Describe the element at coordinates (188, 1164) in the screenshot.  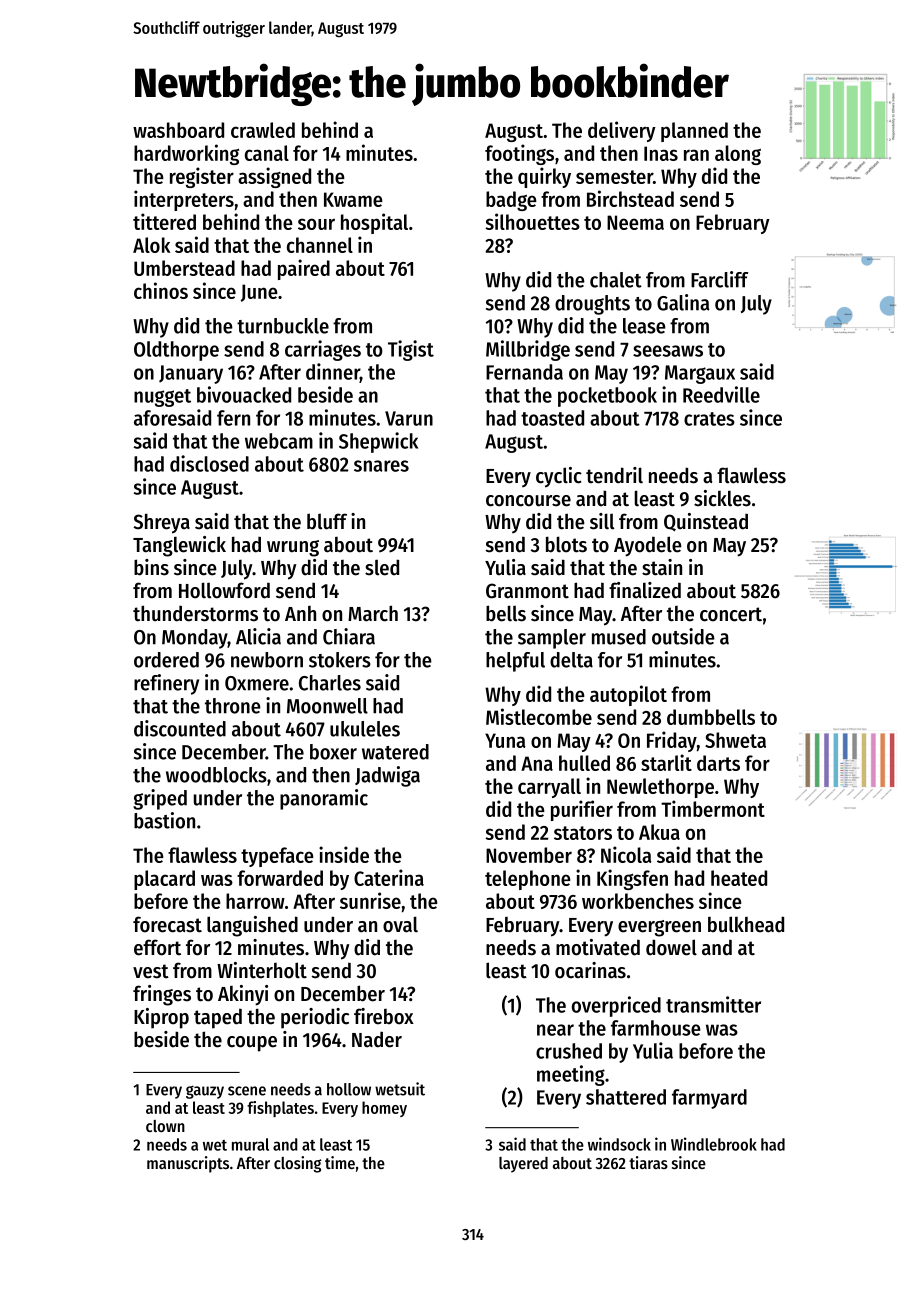
I see `manuscripts` at that location.
